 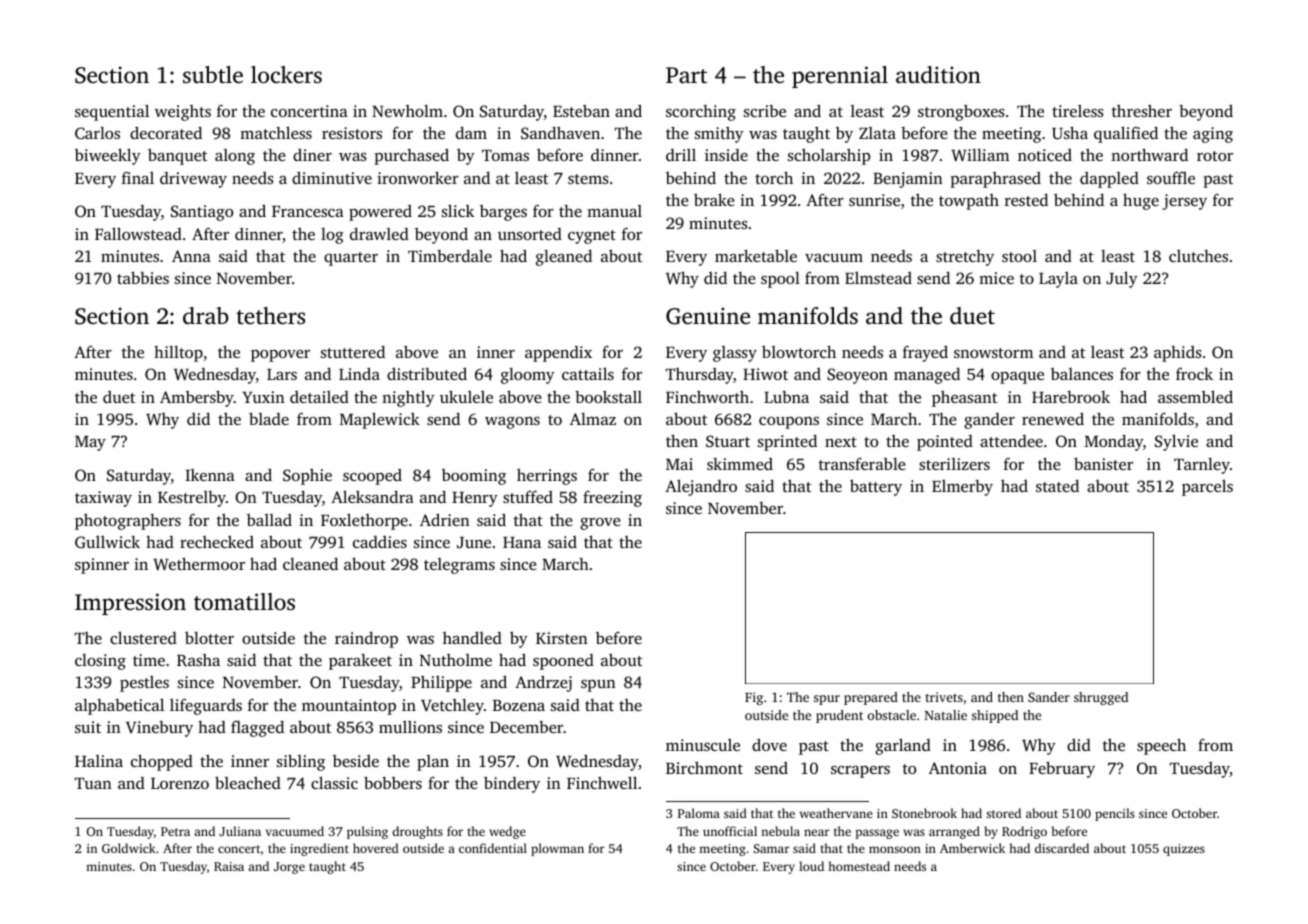 What do you see at coordinates (1178, 354) in the page?
I see `aphids` at bounding box center [1178, 354].
